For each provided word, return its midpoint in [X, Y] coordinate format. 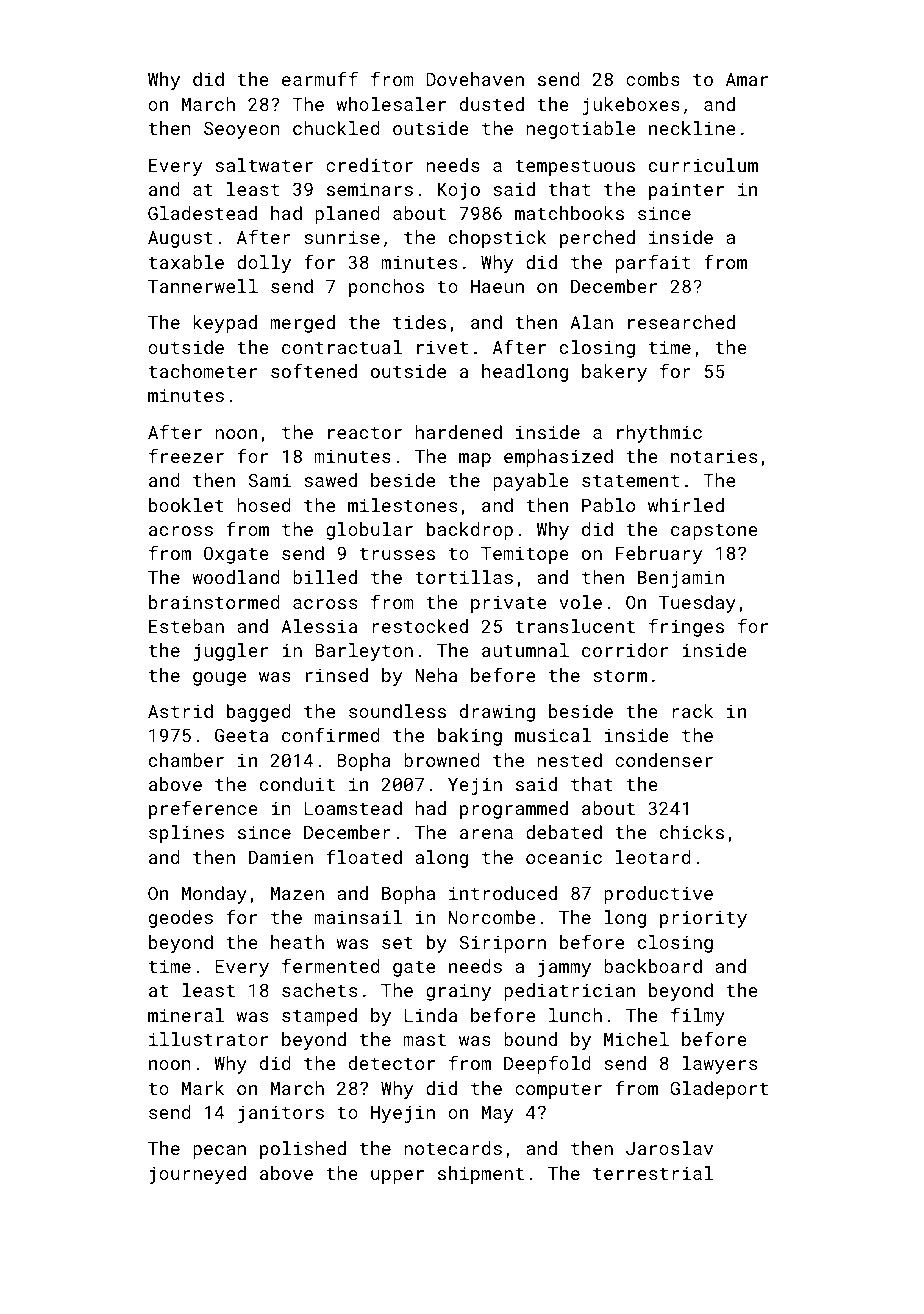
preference [203, 809]
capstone [714, 532]
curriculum [703, 165]
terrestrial [653, 1173]
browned [442, 760]
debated [564, 832]
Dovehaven [475, 79]
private [508, 604]
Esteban [186, 626]
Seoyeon [242, 130]
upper [397, 1177]
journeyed [197, 1175]
